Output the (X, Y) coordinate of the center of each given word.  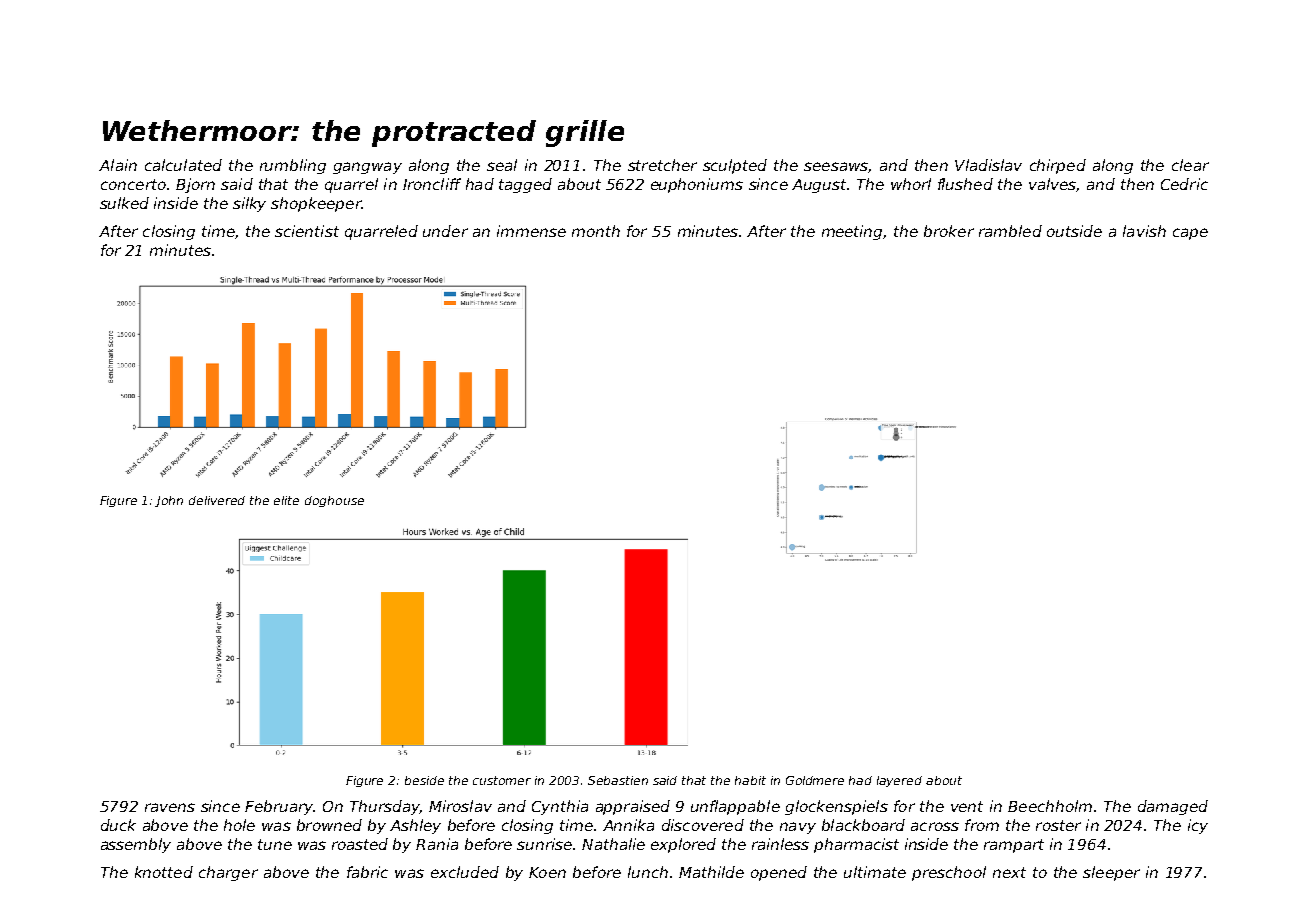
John (169, 501)
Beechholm (1050, 806)
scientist (307, 231)
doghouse (334, 501)
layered (899, 781)
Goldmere (815, 780)
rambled (1010, 231)
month (596, 231)
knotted (164, 872)
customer (502, 780)
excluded (465, 872)
